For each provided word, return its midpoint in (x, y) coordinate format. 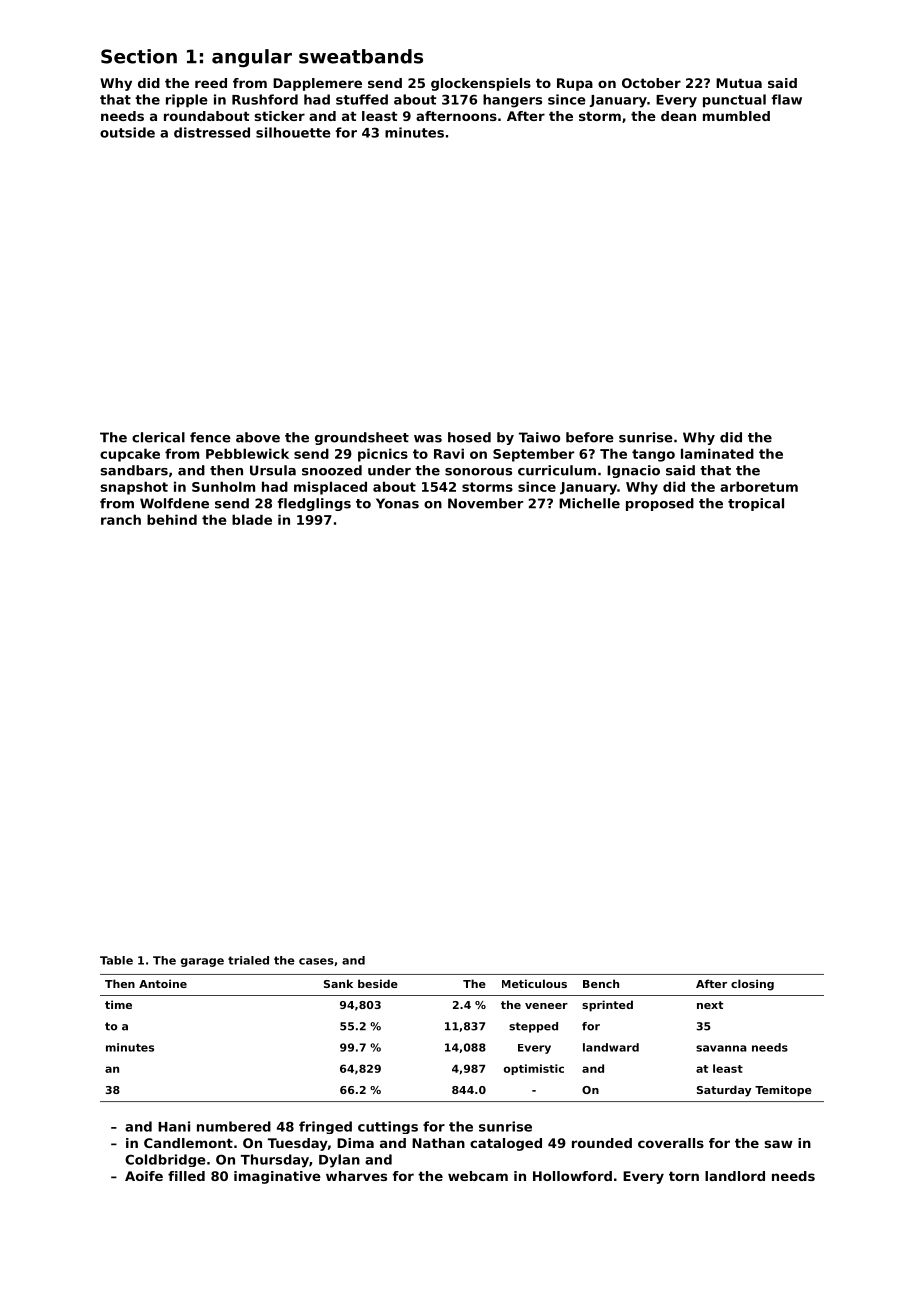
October (651, 83)
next (710, 1005)
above (258, 437)
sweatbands (361, 56)
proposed (660, 504)
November (485, 503)
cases (316, 961)
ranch (121, 519)
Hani (174, 1126)
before (590, 437)
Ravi (449, 453)
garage (202, 962)
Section (139, 56)
